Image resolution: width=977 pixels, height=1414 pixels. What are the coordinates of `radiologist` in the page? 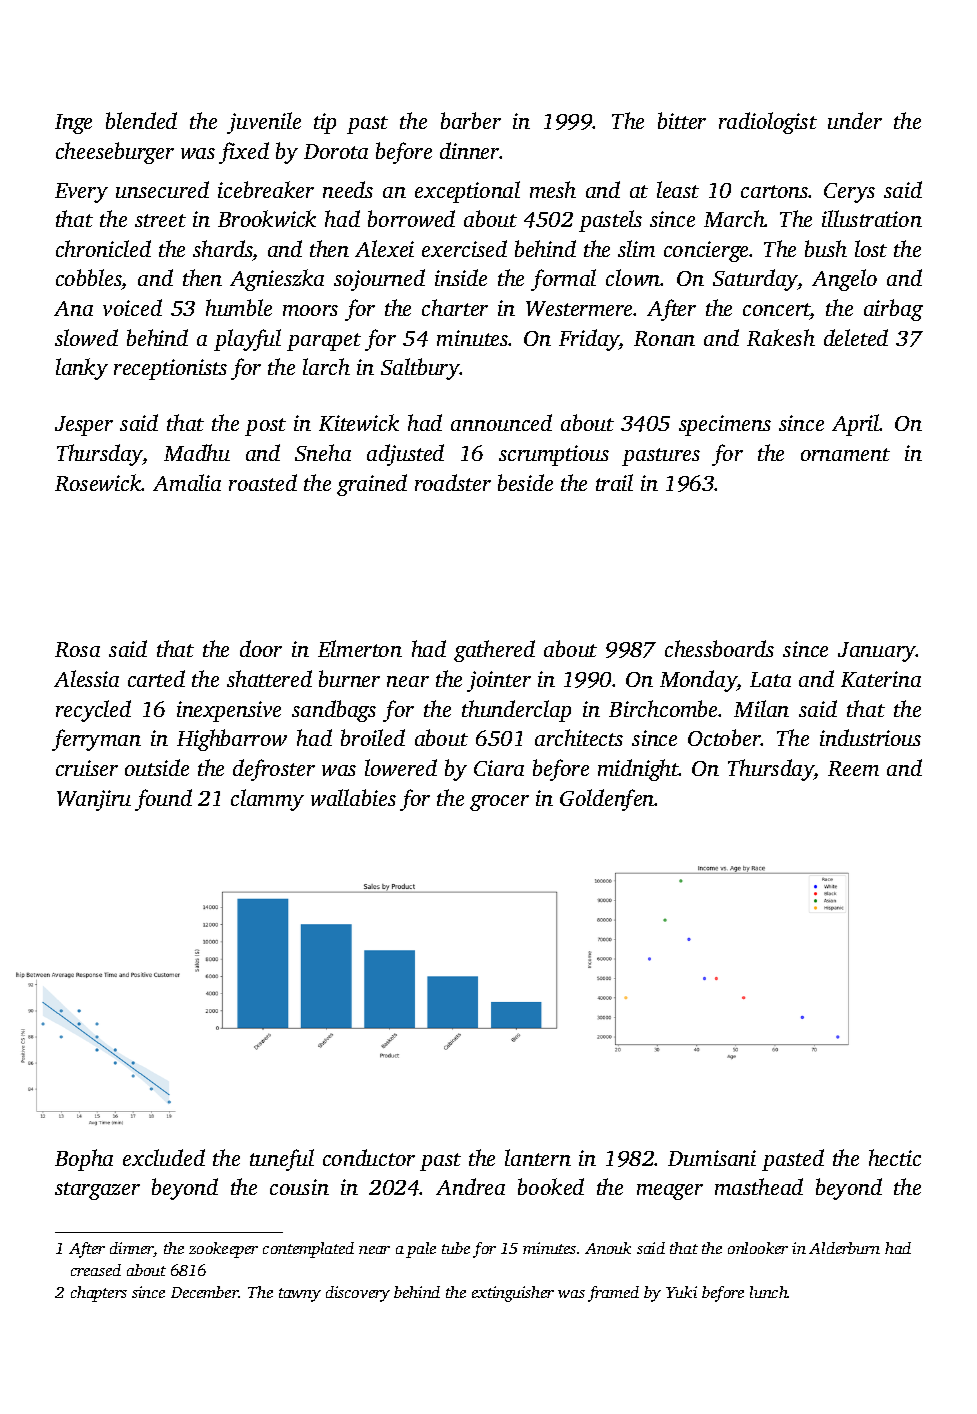 It's located at (768, 123).
